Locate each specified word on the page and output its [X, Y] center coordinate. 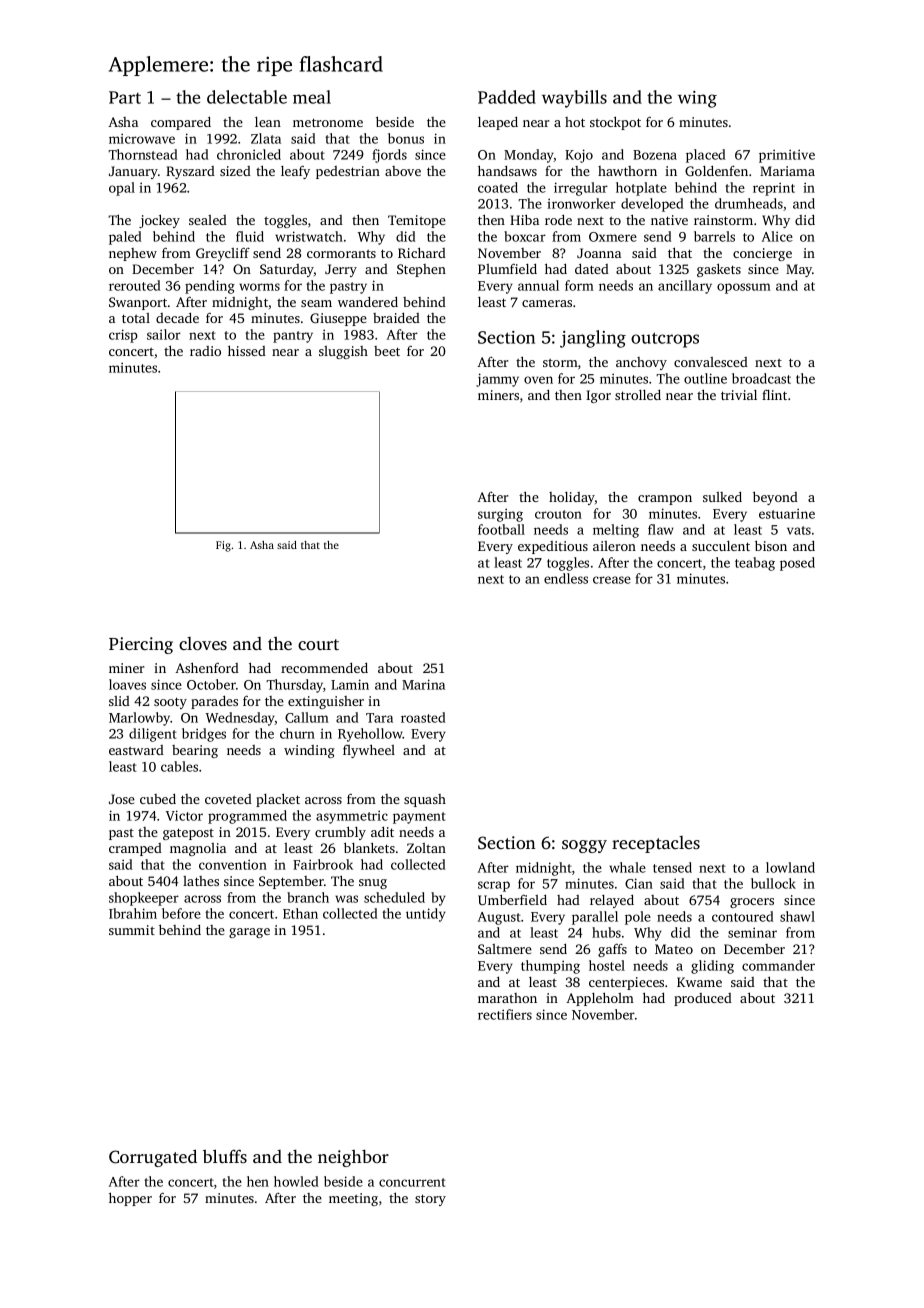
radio [205, 351]
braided [396, 318]
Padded [507, 97]
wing [697, 99]
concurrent [412, 1182]
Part [125, 97]
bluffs [225, 1156]
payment [419, 818]
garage [249, 933]
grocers [752, 903]
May [799, 270]
